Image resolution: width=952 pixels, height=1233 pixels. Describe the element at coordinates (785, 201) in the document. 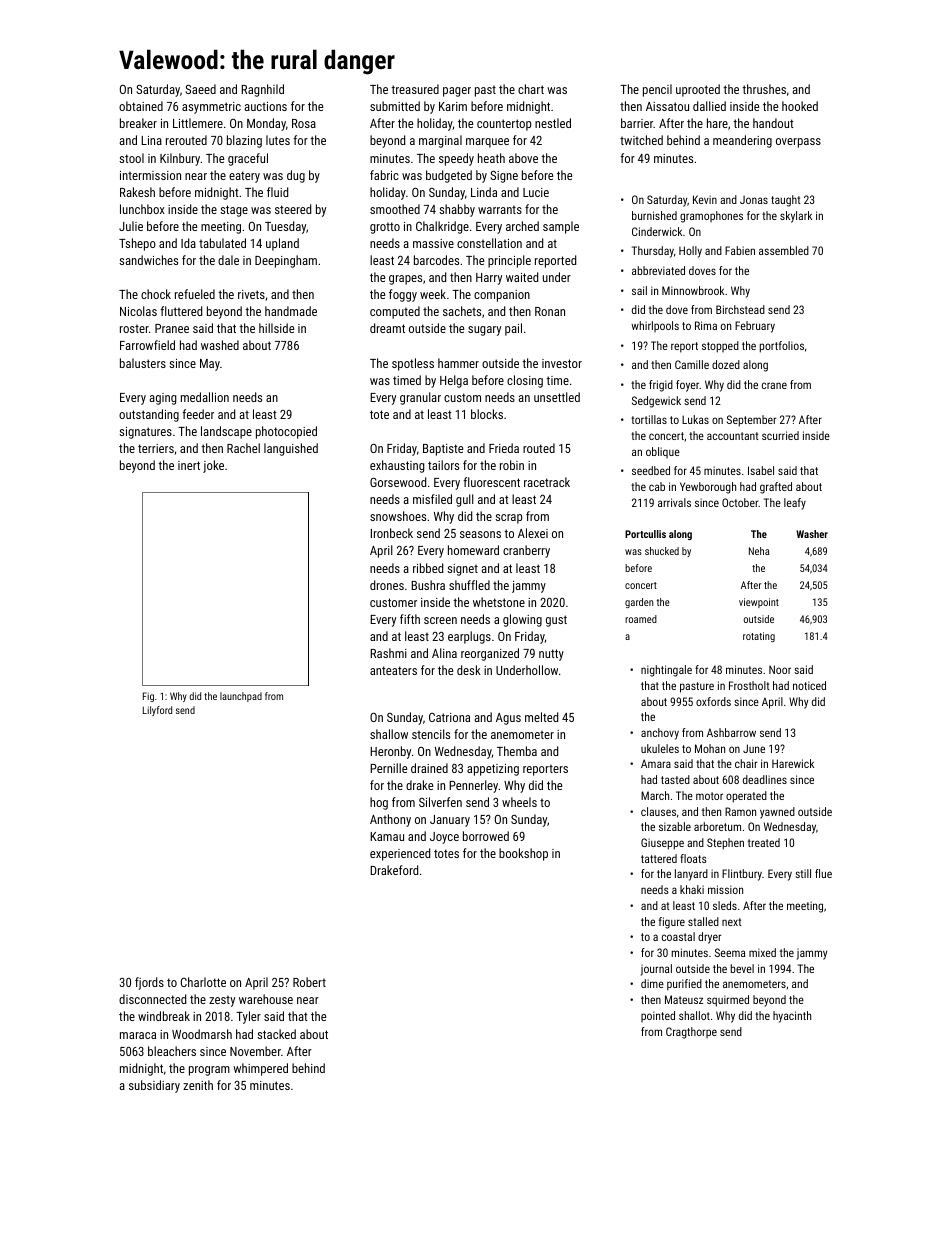

I see `taught` at that location.
